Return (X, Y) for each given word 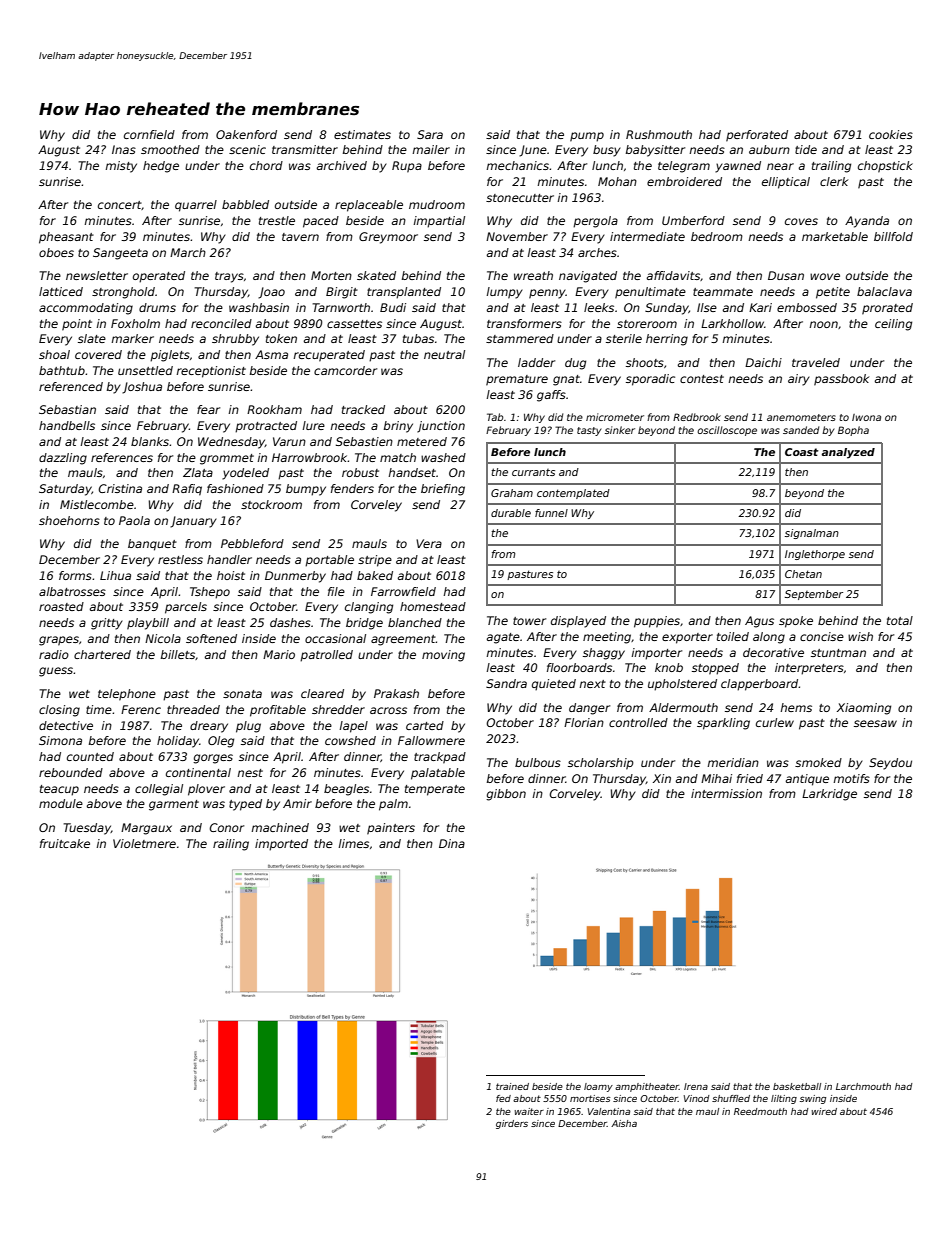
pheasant (66, 238)
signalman (812, 534)
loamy (598, 1087)
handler (229, 559)
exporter (687, 638)
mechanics (517, 165)
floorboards (579, 667)
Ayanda (867, 222)
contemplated (573, 494)
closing (59, 711)
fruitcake (65, 843)
